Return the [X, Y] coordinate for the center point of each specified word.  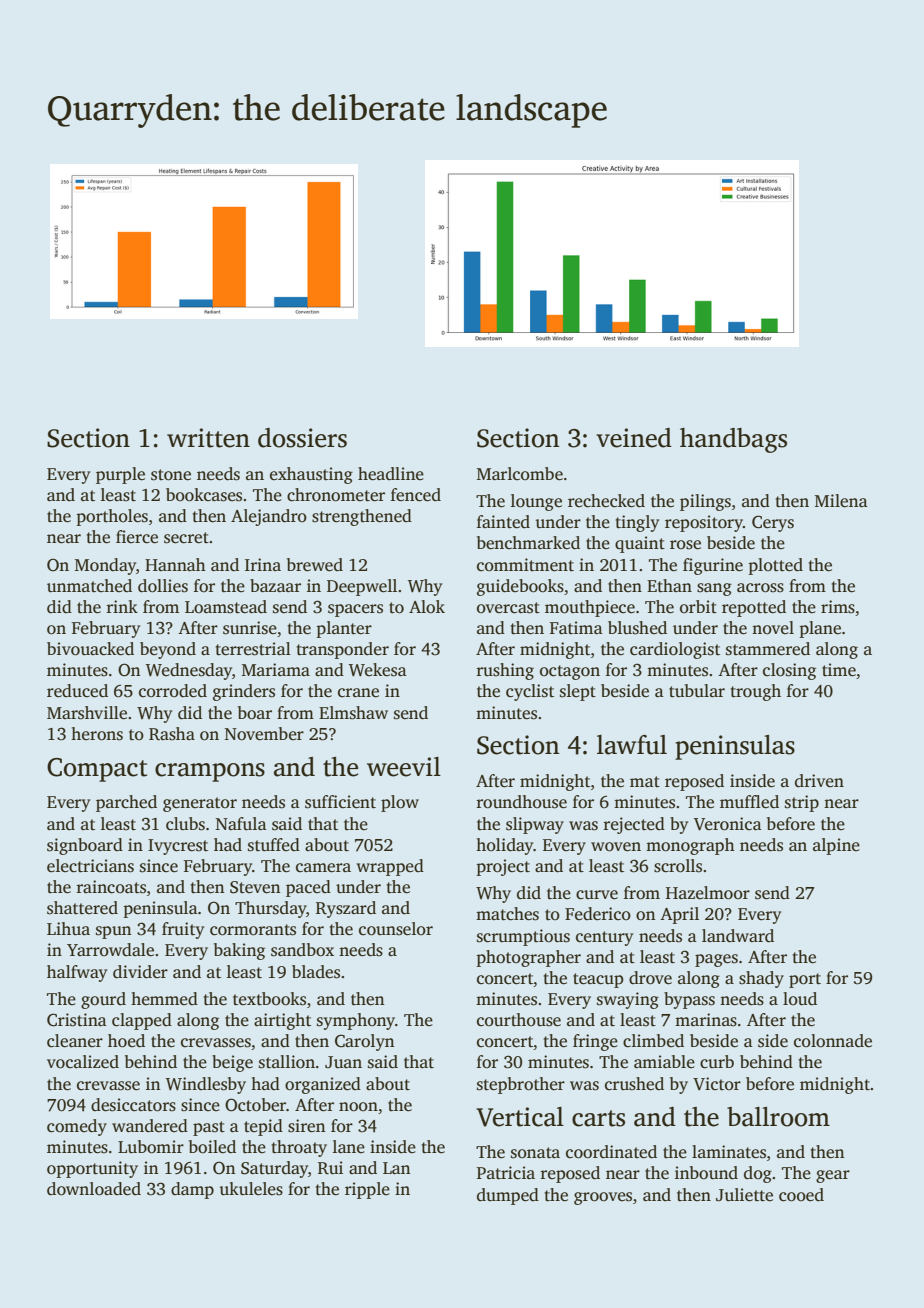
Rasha [172, 734]
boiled [212, 1147]
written [208, 438]
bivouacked [90, 649]
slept [578, 692]
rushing [505, 671]
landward [738, 936]
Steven [255, 887]
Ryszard [346, 909]
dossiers [302, 438]
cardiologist [675, 650]
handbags [733, 440]
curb [717, 1062]
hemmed [164, 998]
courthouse [519, 1020]
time [839, 670]
